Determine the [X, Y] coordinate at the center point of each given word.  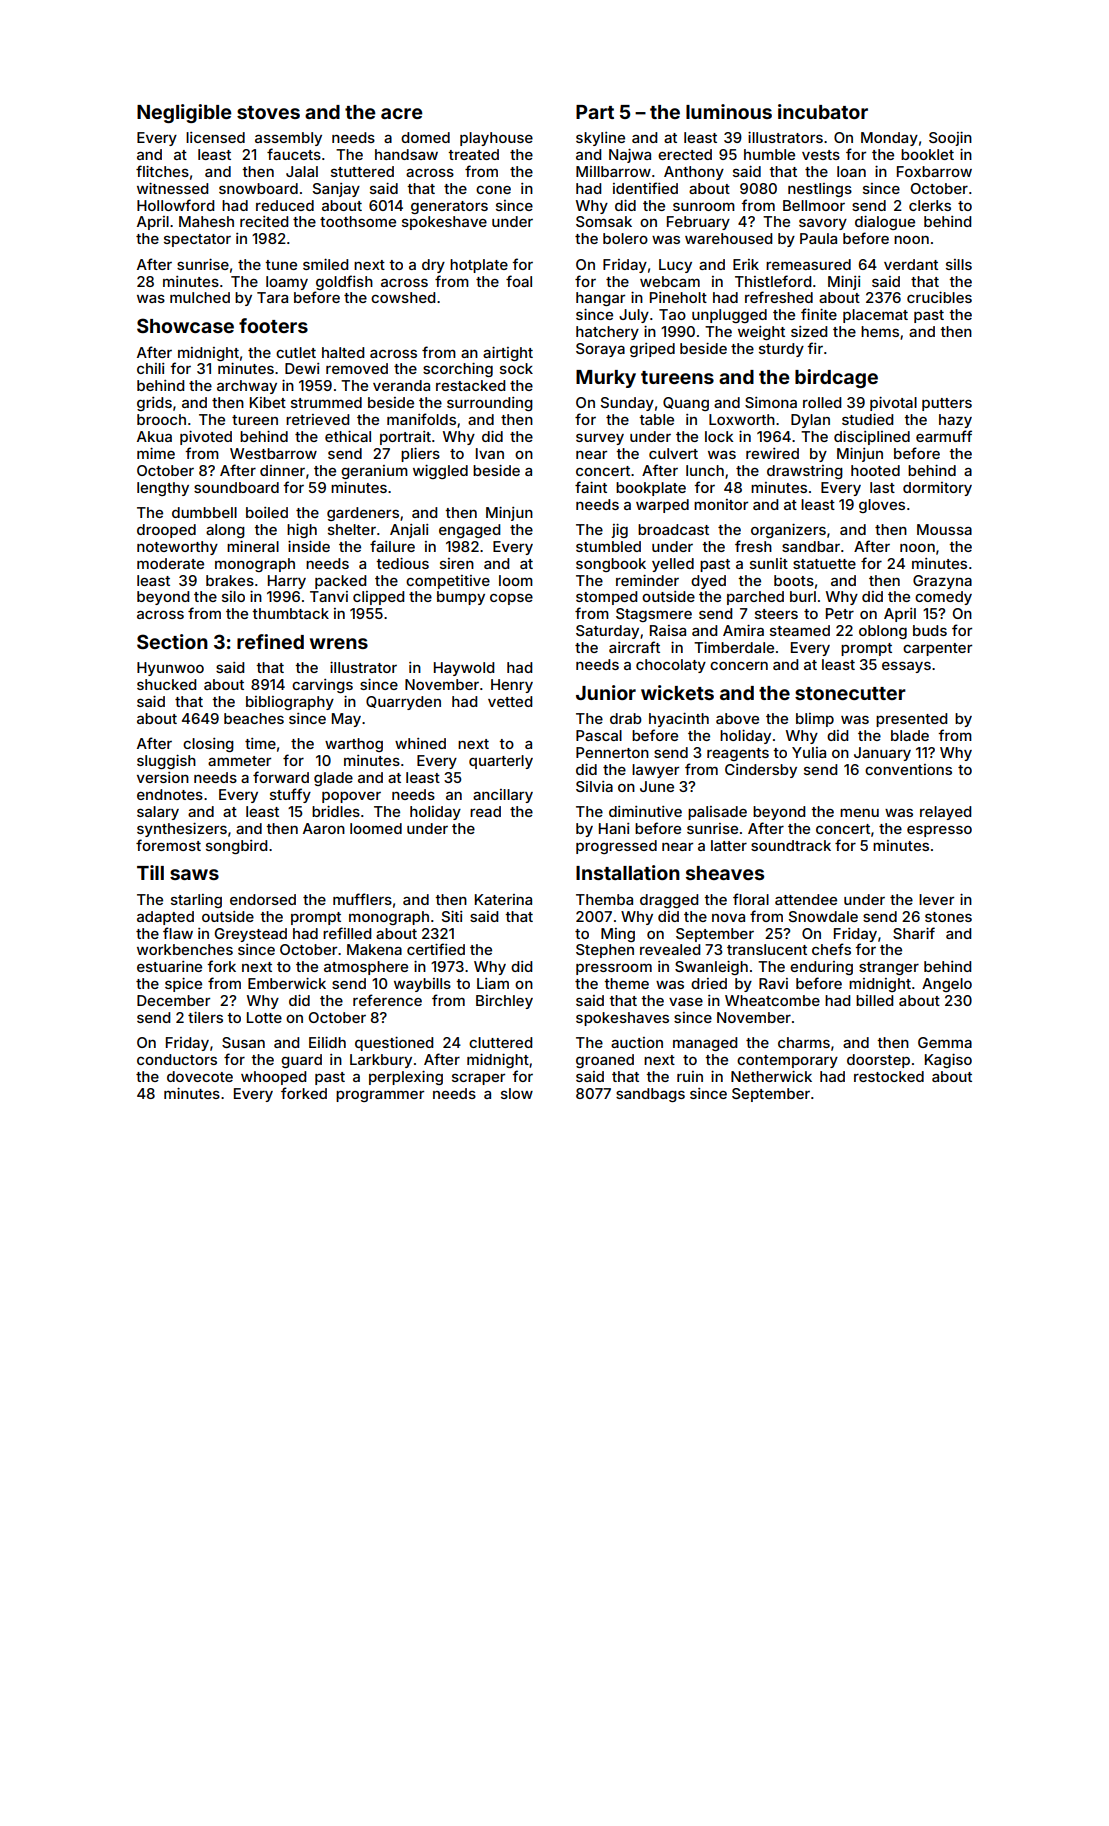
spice [183, 985]
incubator [823, 111]
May [346, 720]
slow [517, 1093]
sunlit [769, 563]
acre [402, 113]
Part [595, 112]
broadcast [673, 529]
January [882, 754]
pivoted [206, 438]
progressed [616, 847]
